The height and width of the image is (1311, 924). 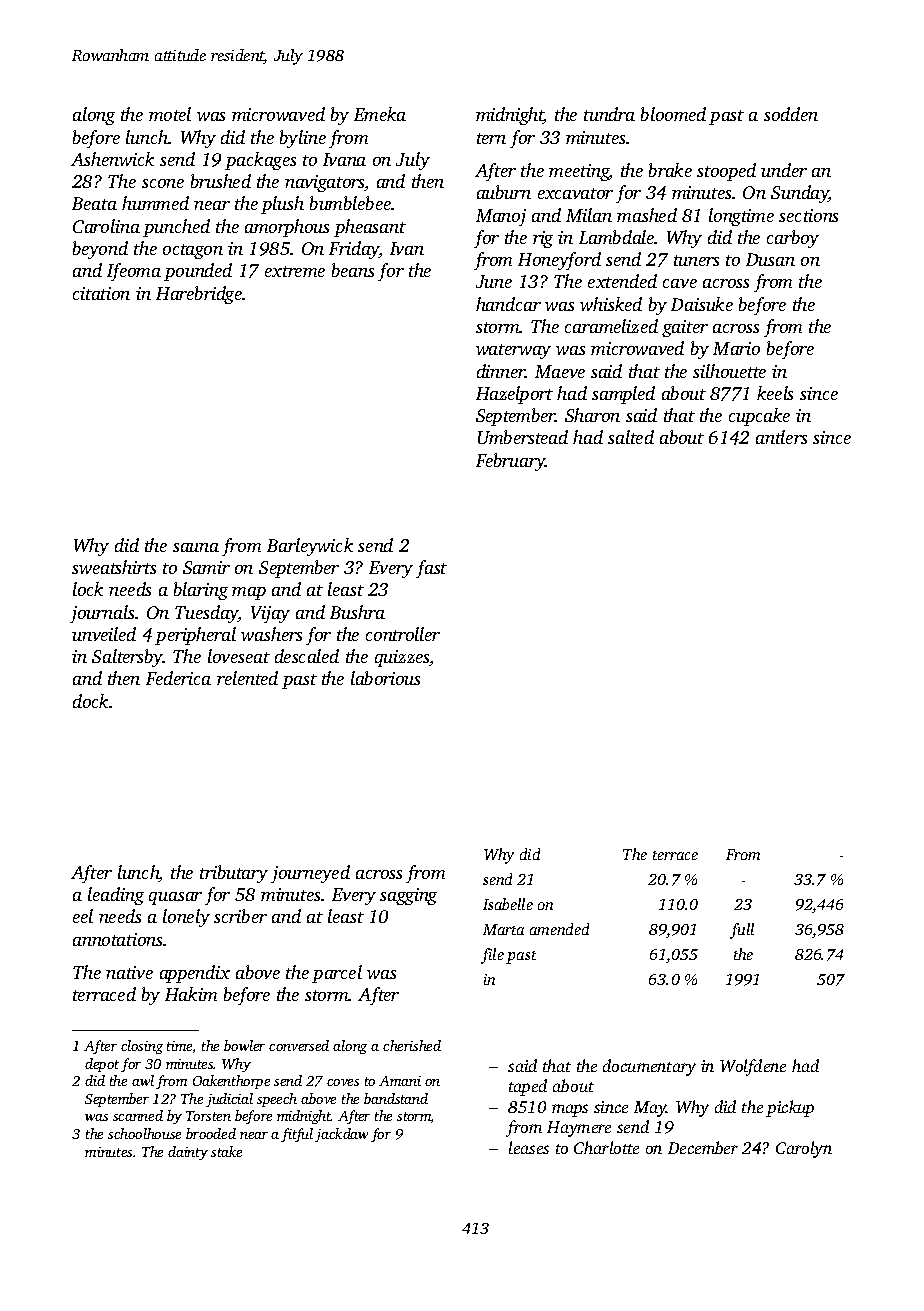 I want to click on tern, so click(x=491, y=138).
